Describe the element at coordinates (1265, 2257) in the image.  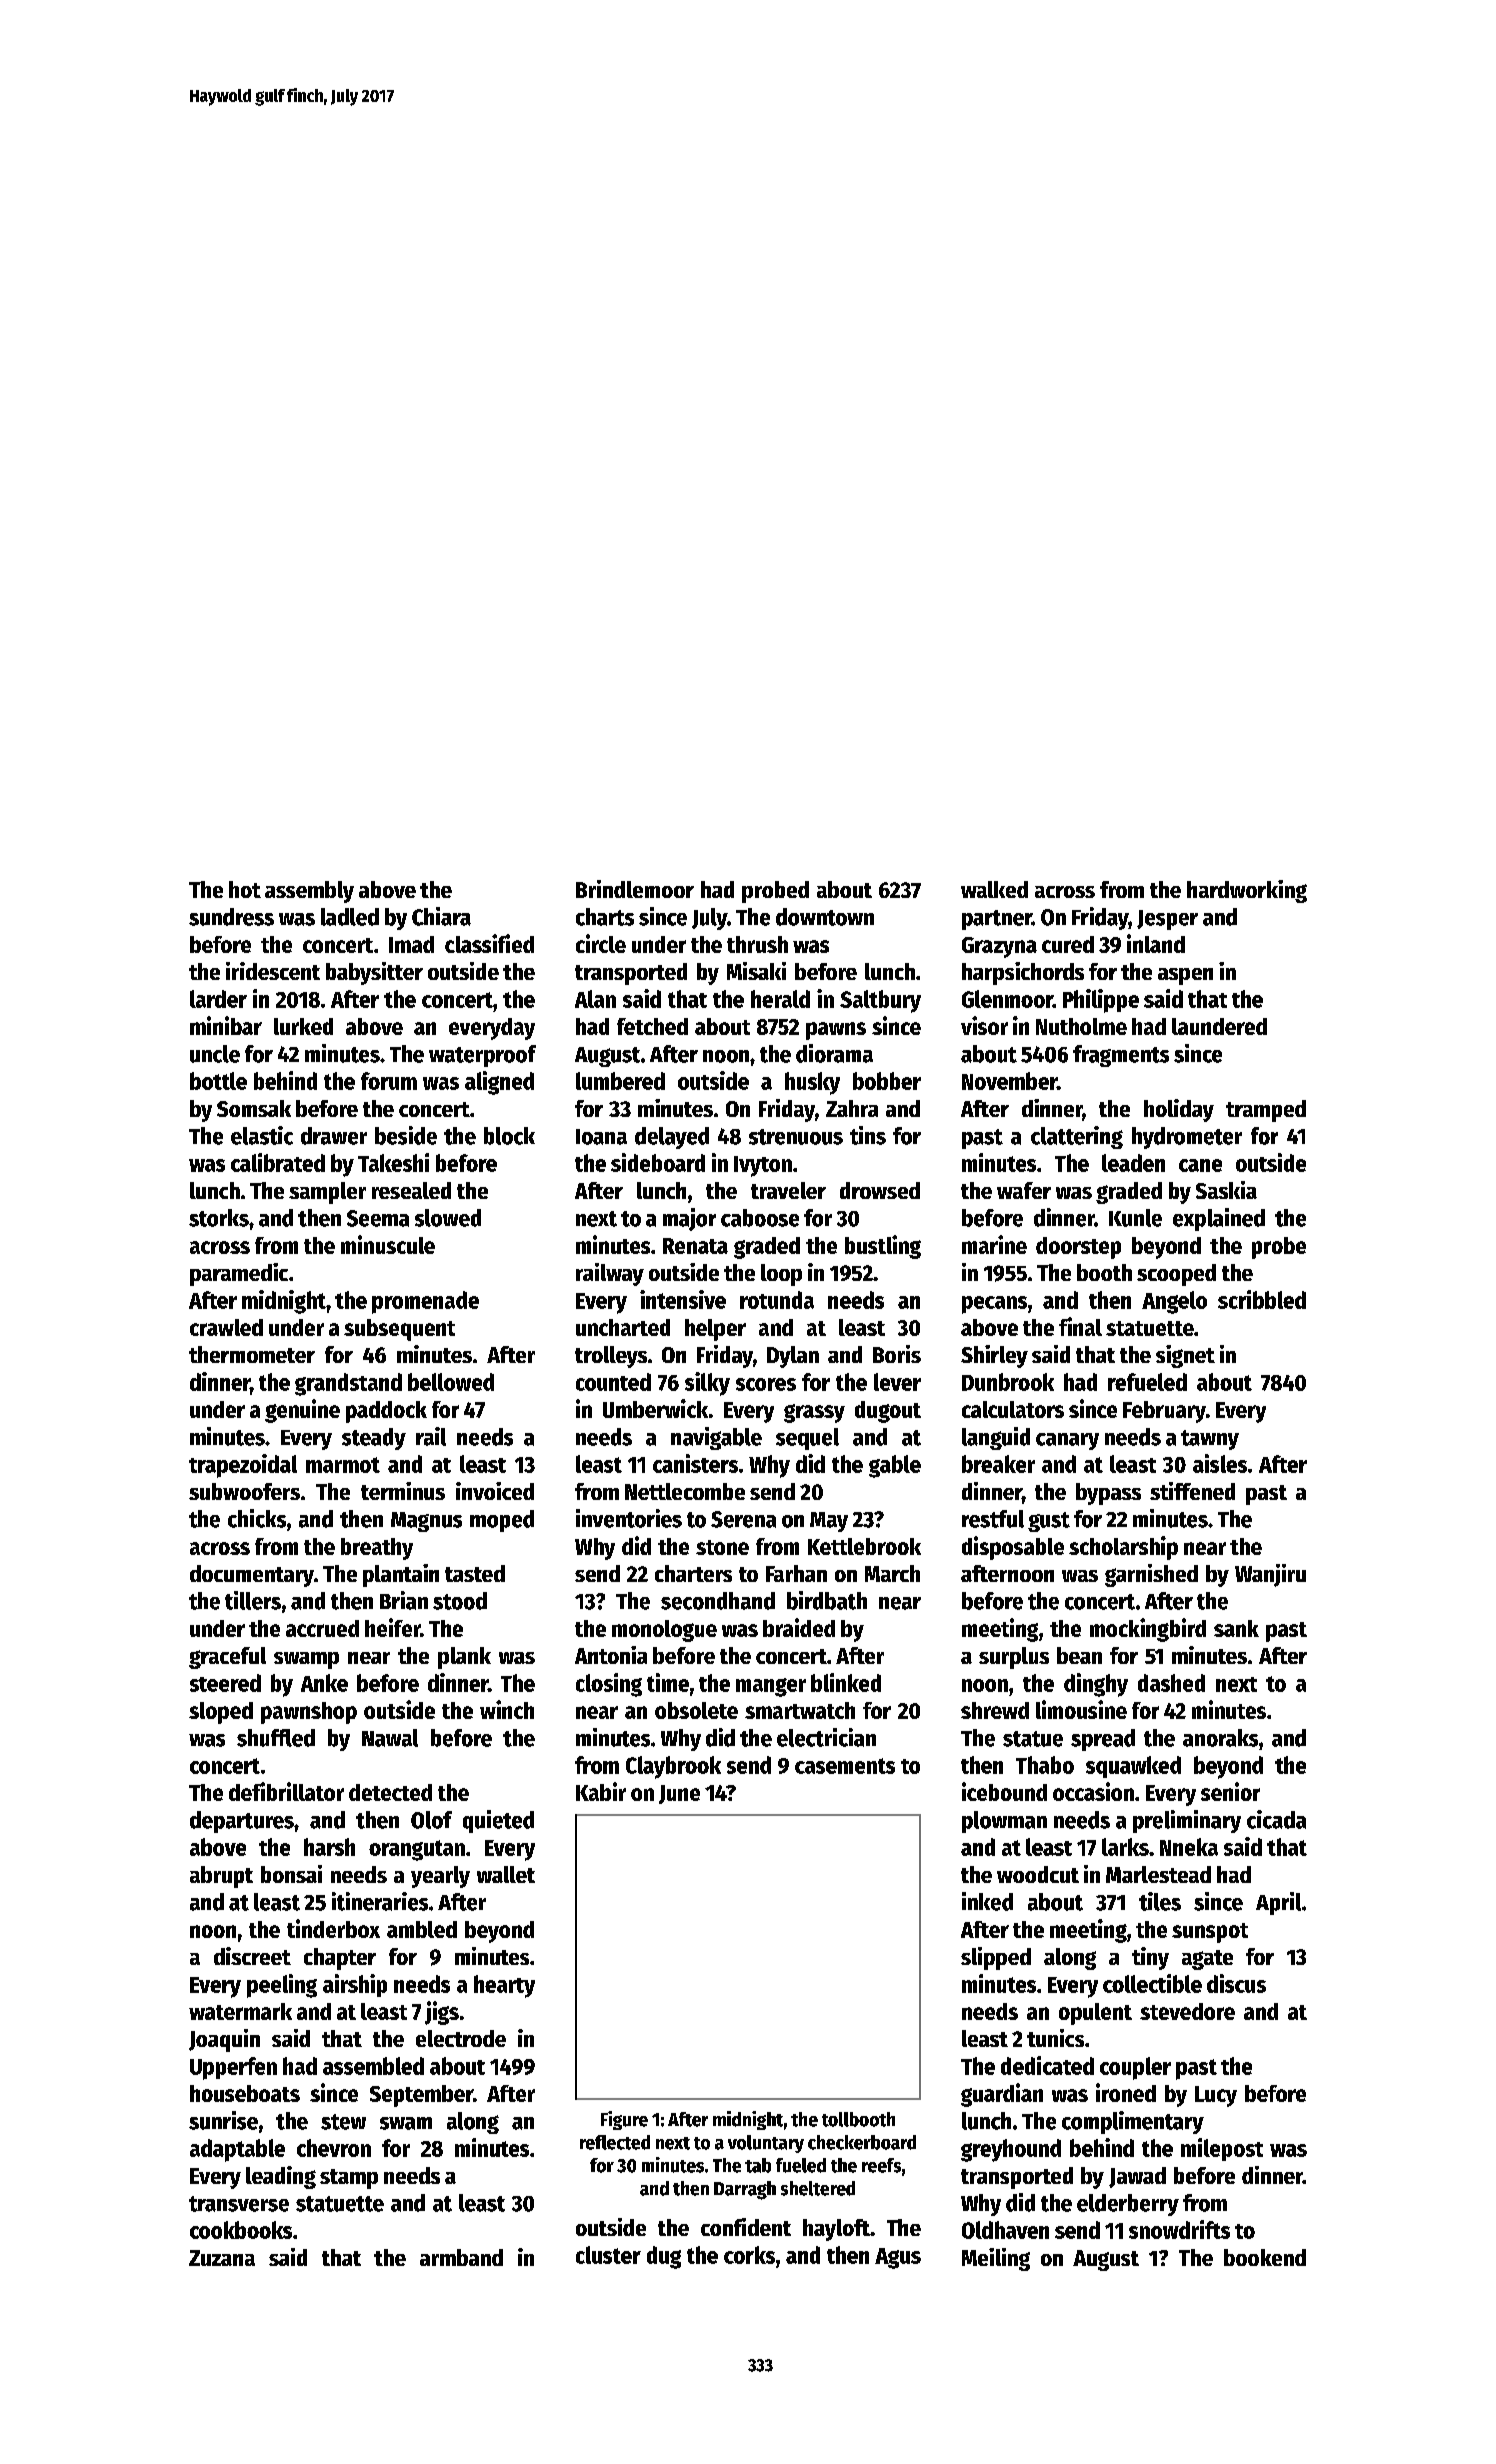
I see `bookend` at that location.
